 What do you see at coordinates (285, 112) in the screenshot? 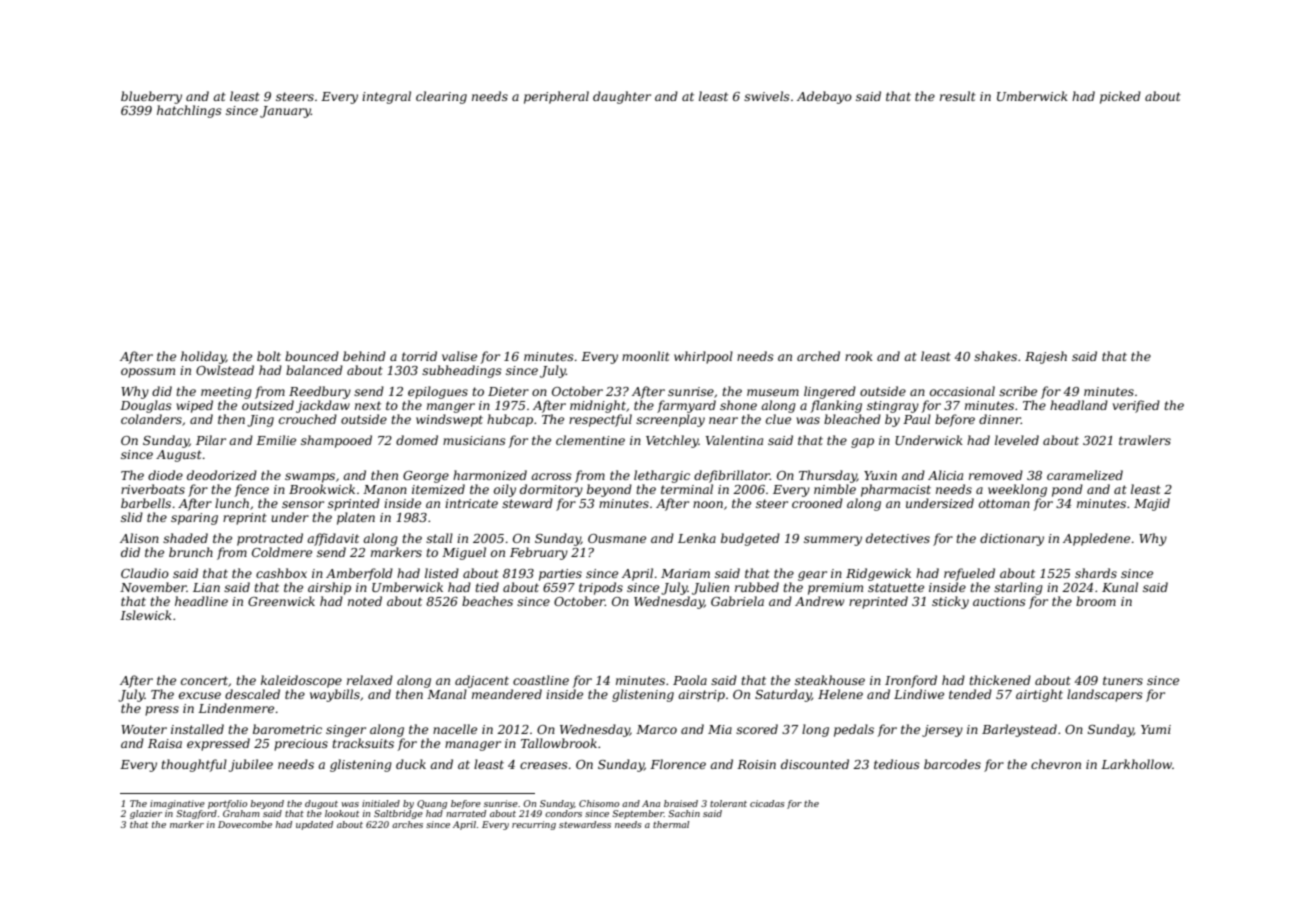
I see `January` at bounding box center [285, 112].
